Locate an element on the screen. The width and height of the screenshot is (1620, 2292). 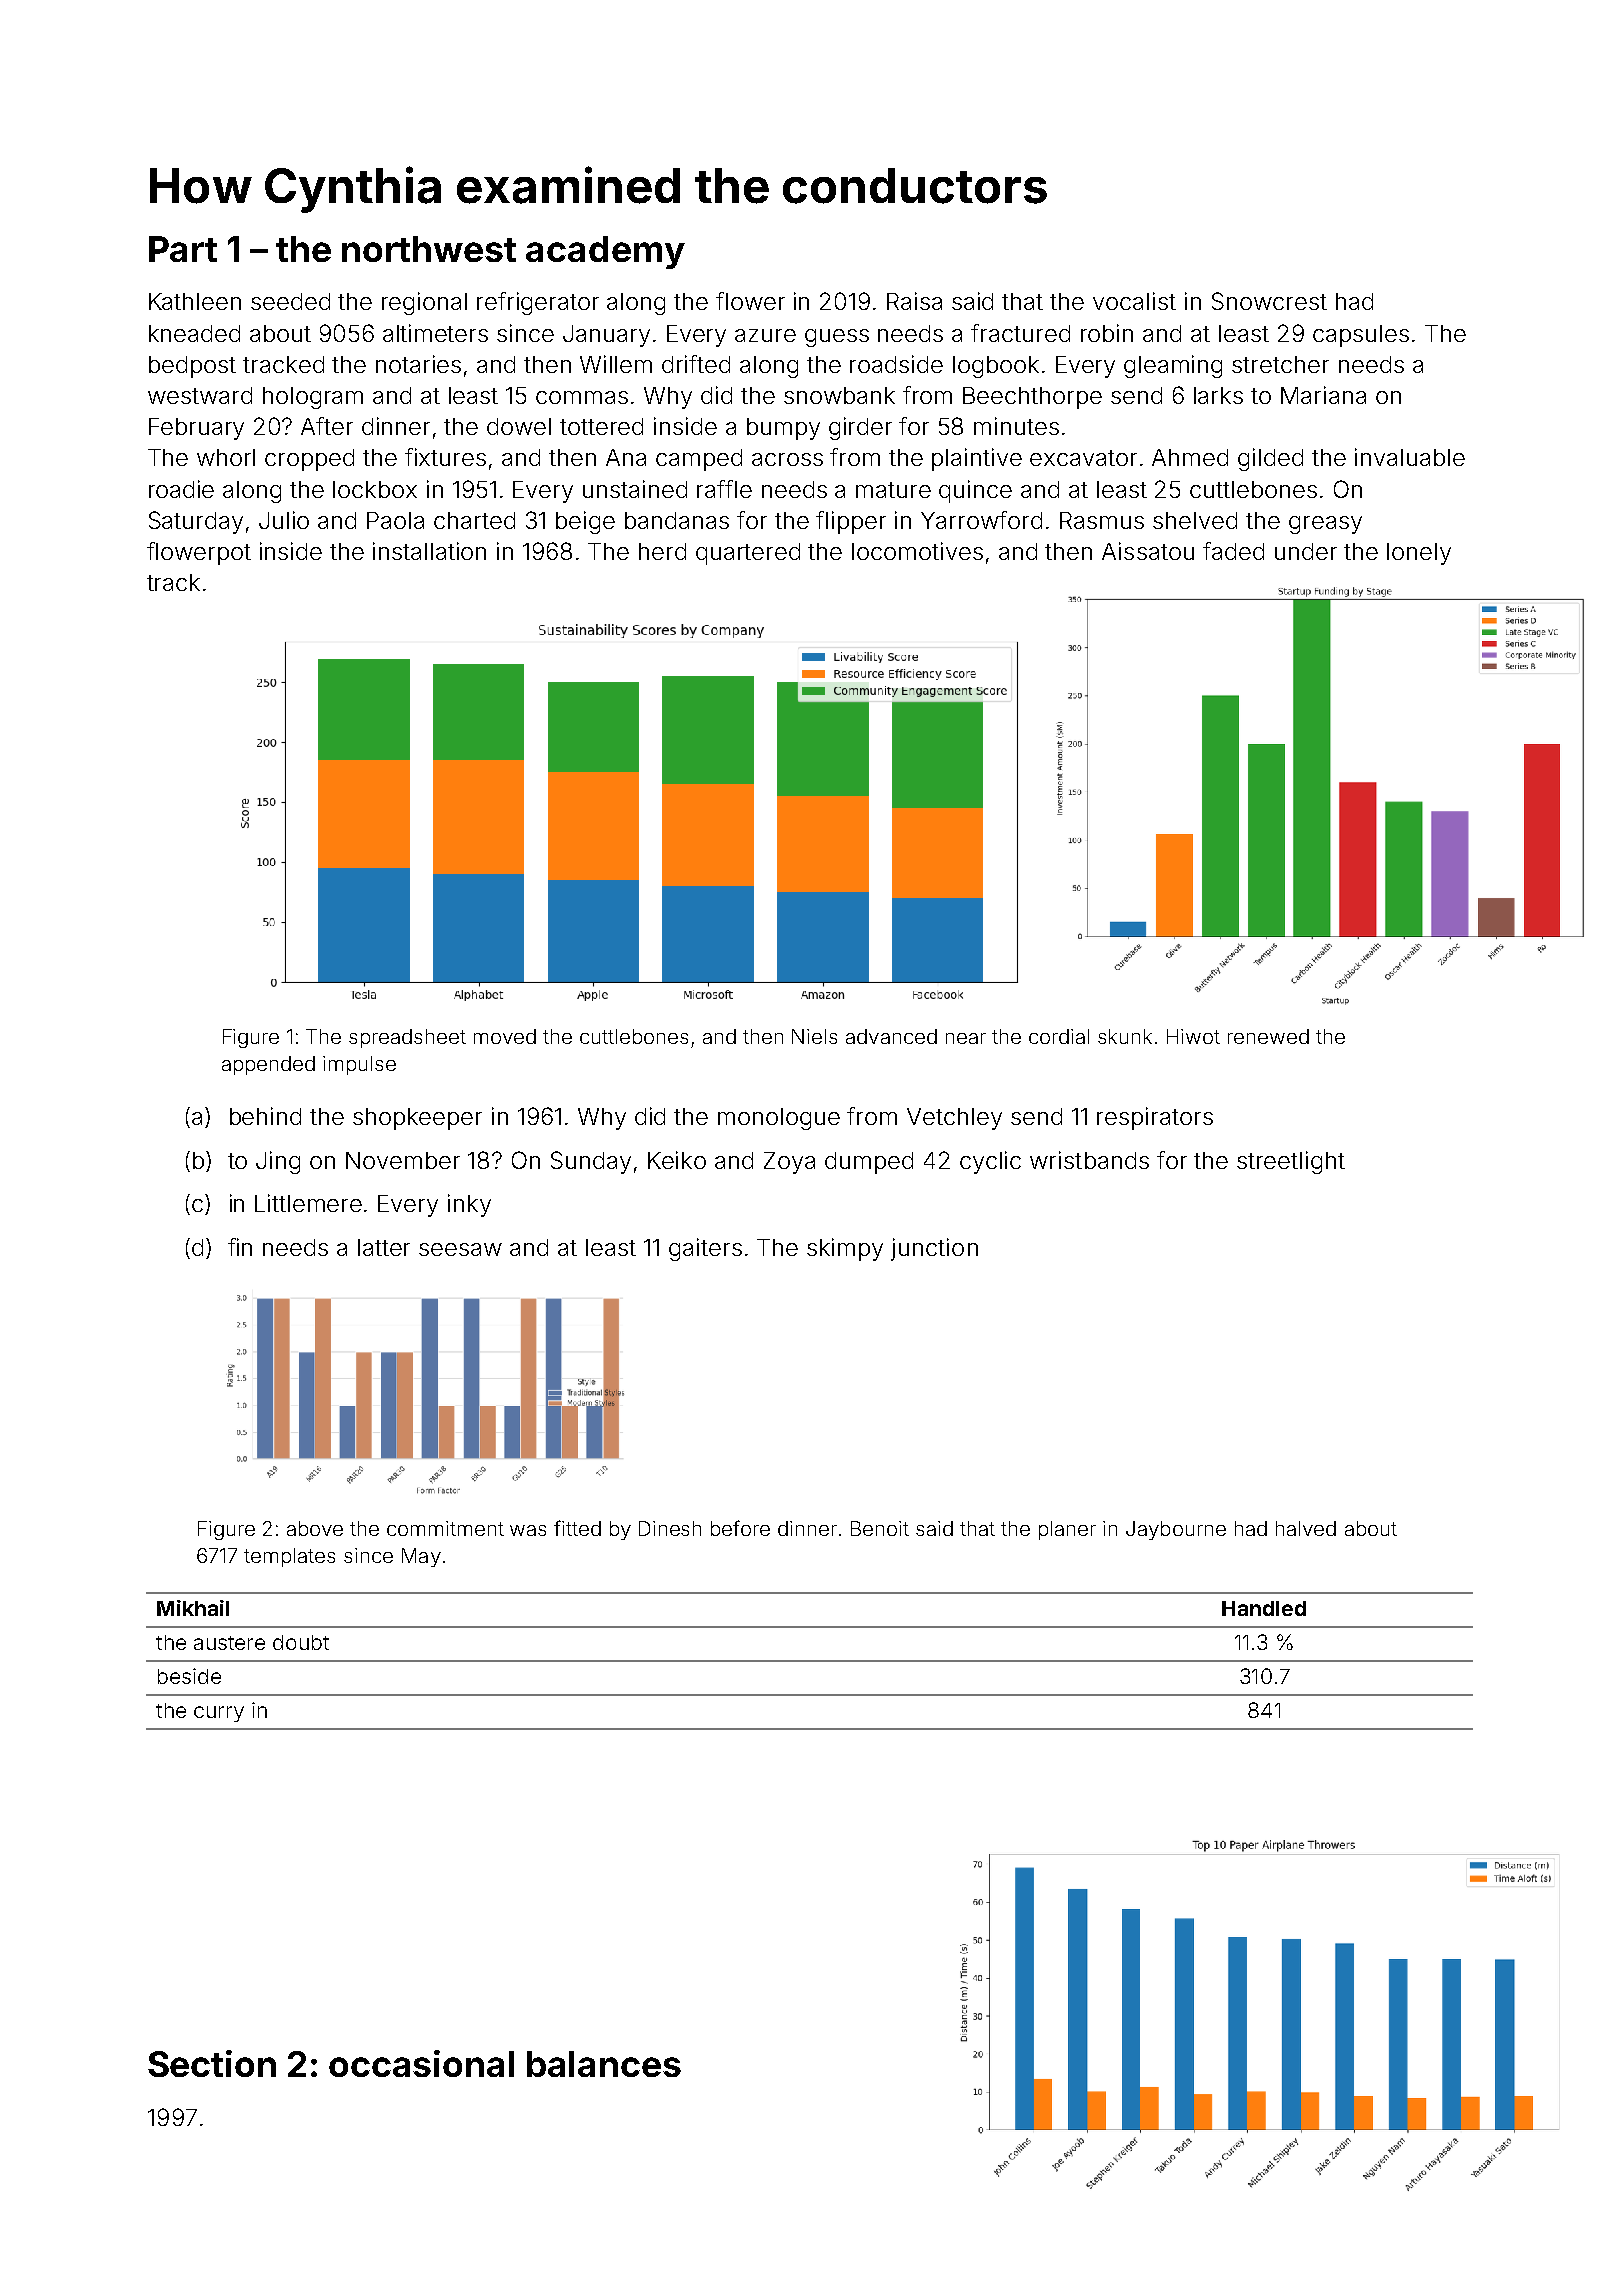
Raisa is located at coordinates (914, 301).
